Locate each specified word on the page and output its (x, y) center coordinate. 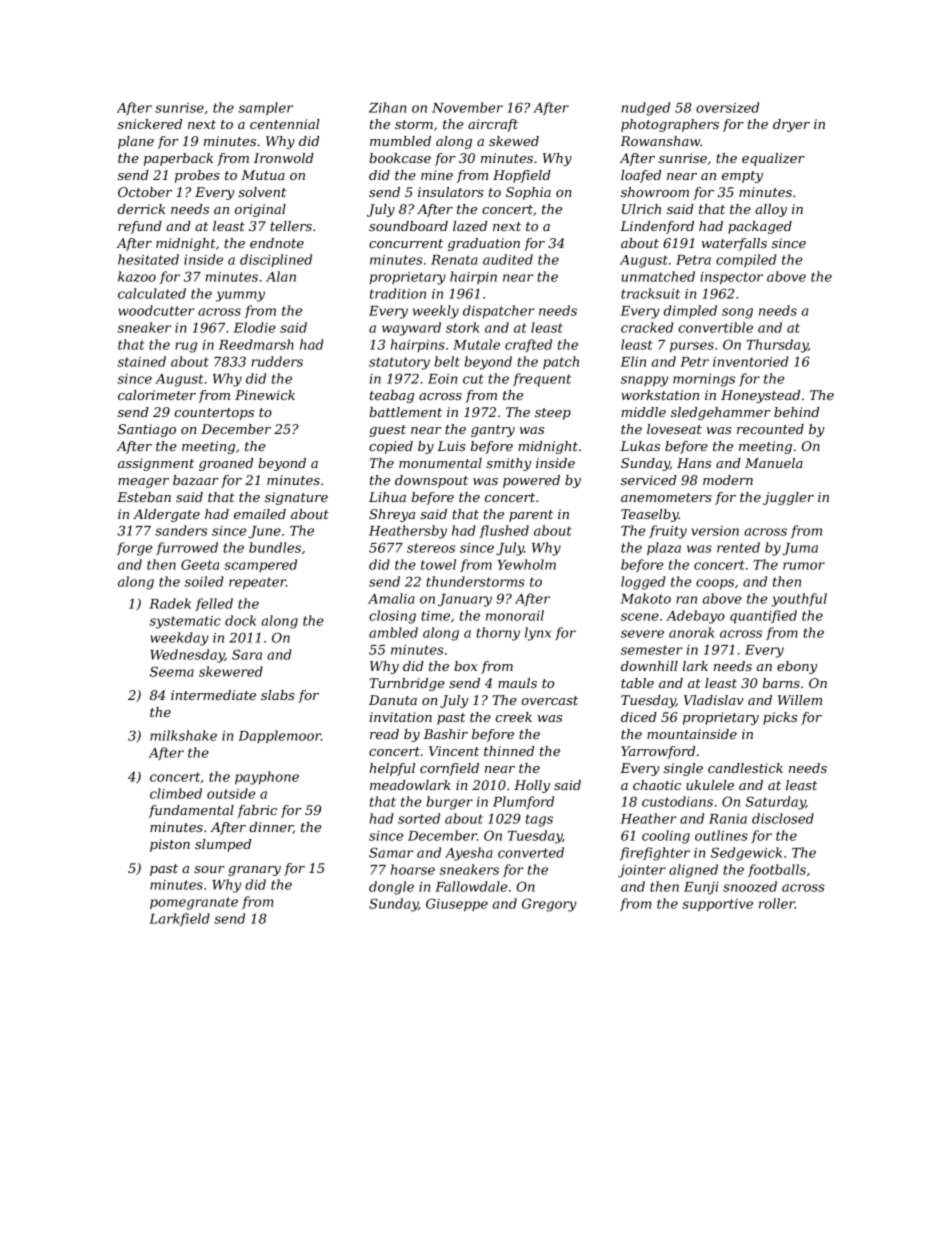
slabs (278, 695)
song (737, 313)
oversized (727, 107)
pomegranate (194, 903)
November (467, 107)
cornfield (449, 769)
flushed (504, 531)
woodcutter (156, 310)
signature (296, 498)
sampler (266, 108)
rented (738, 547)
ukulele (710, 785)
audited (508, 259)
